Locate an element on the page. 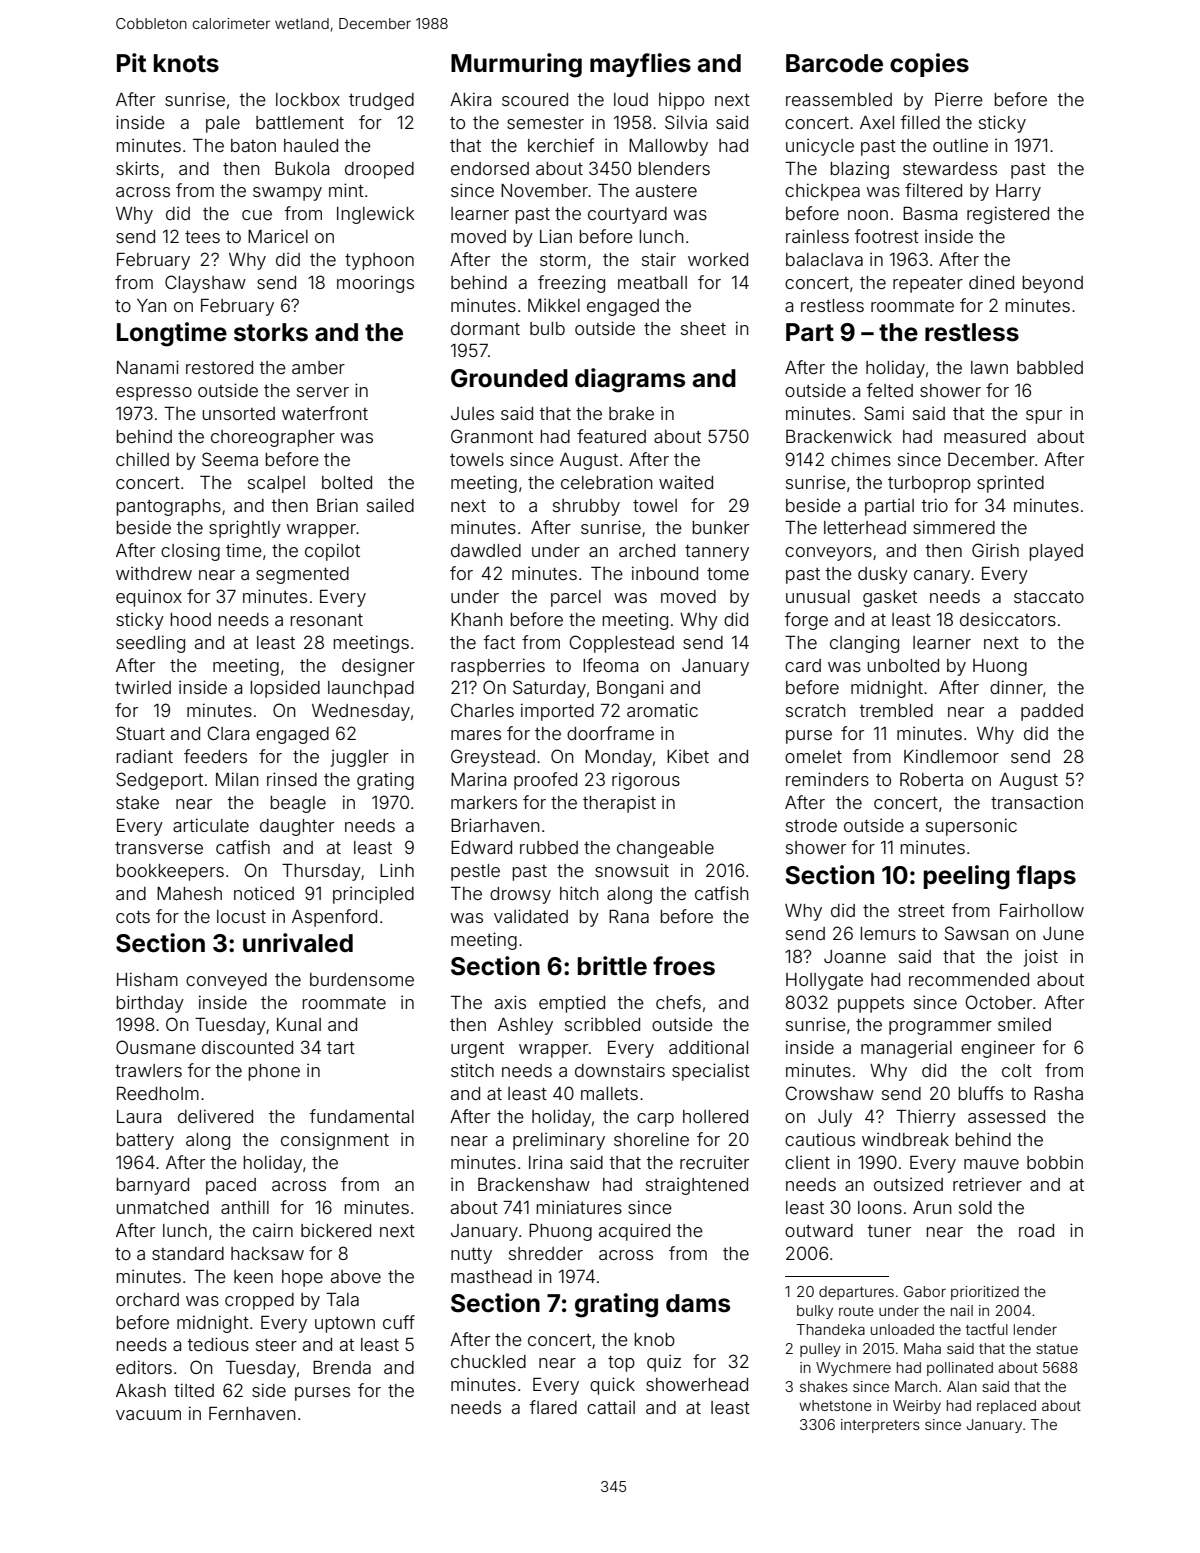 The height and width of the document is (1553, 1200). Murmuring is located at coordinates (516, 65).
